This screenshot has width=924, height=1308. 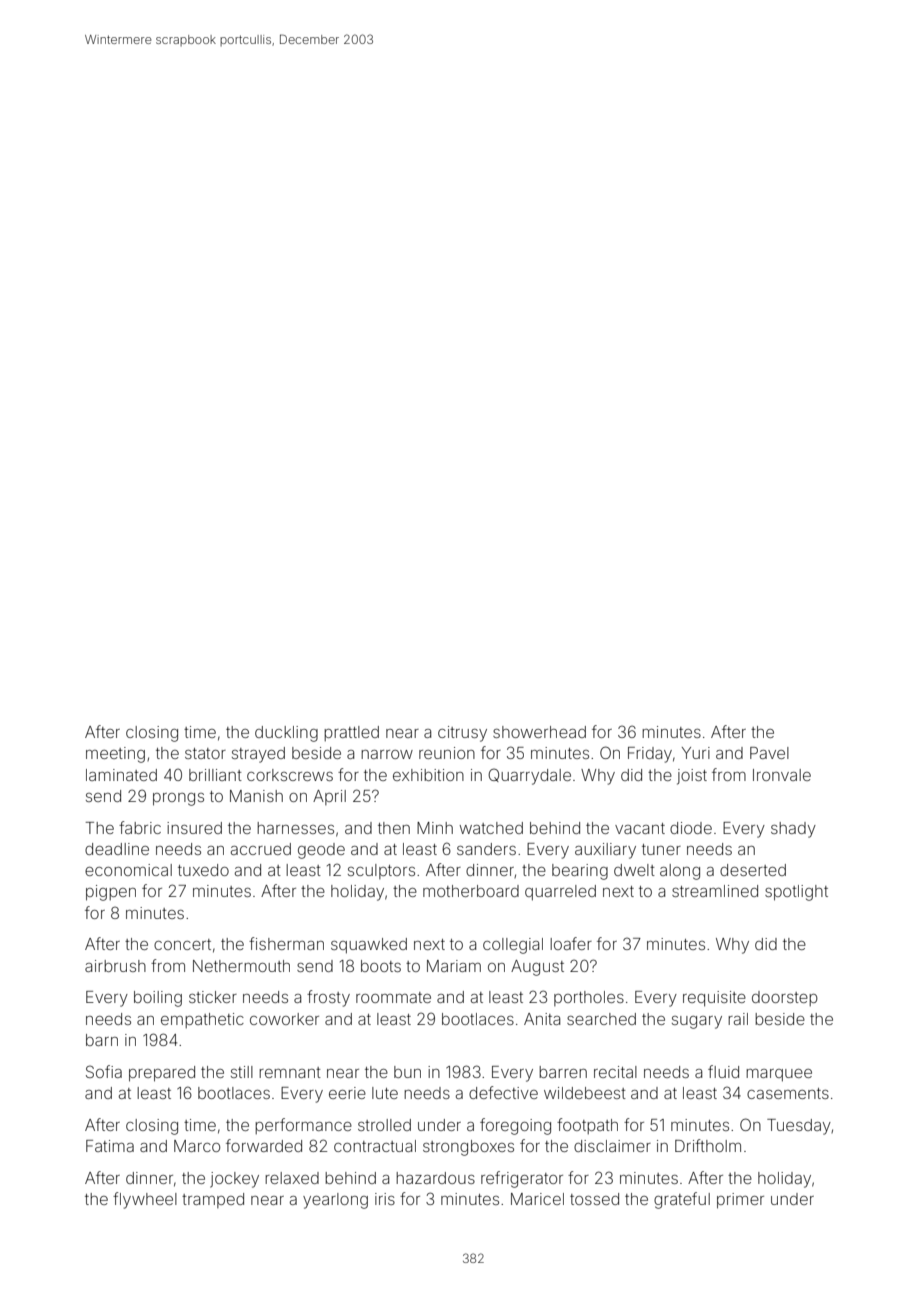 What do you see at coordinates (381, 871) in the screenshot?
I see `sculptors` at bounding box center [381, 871].
